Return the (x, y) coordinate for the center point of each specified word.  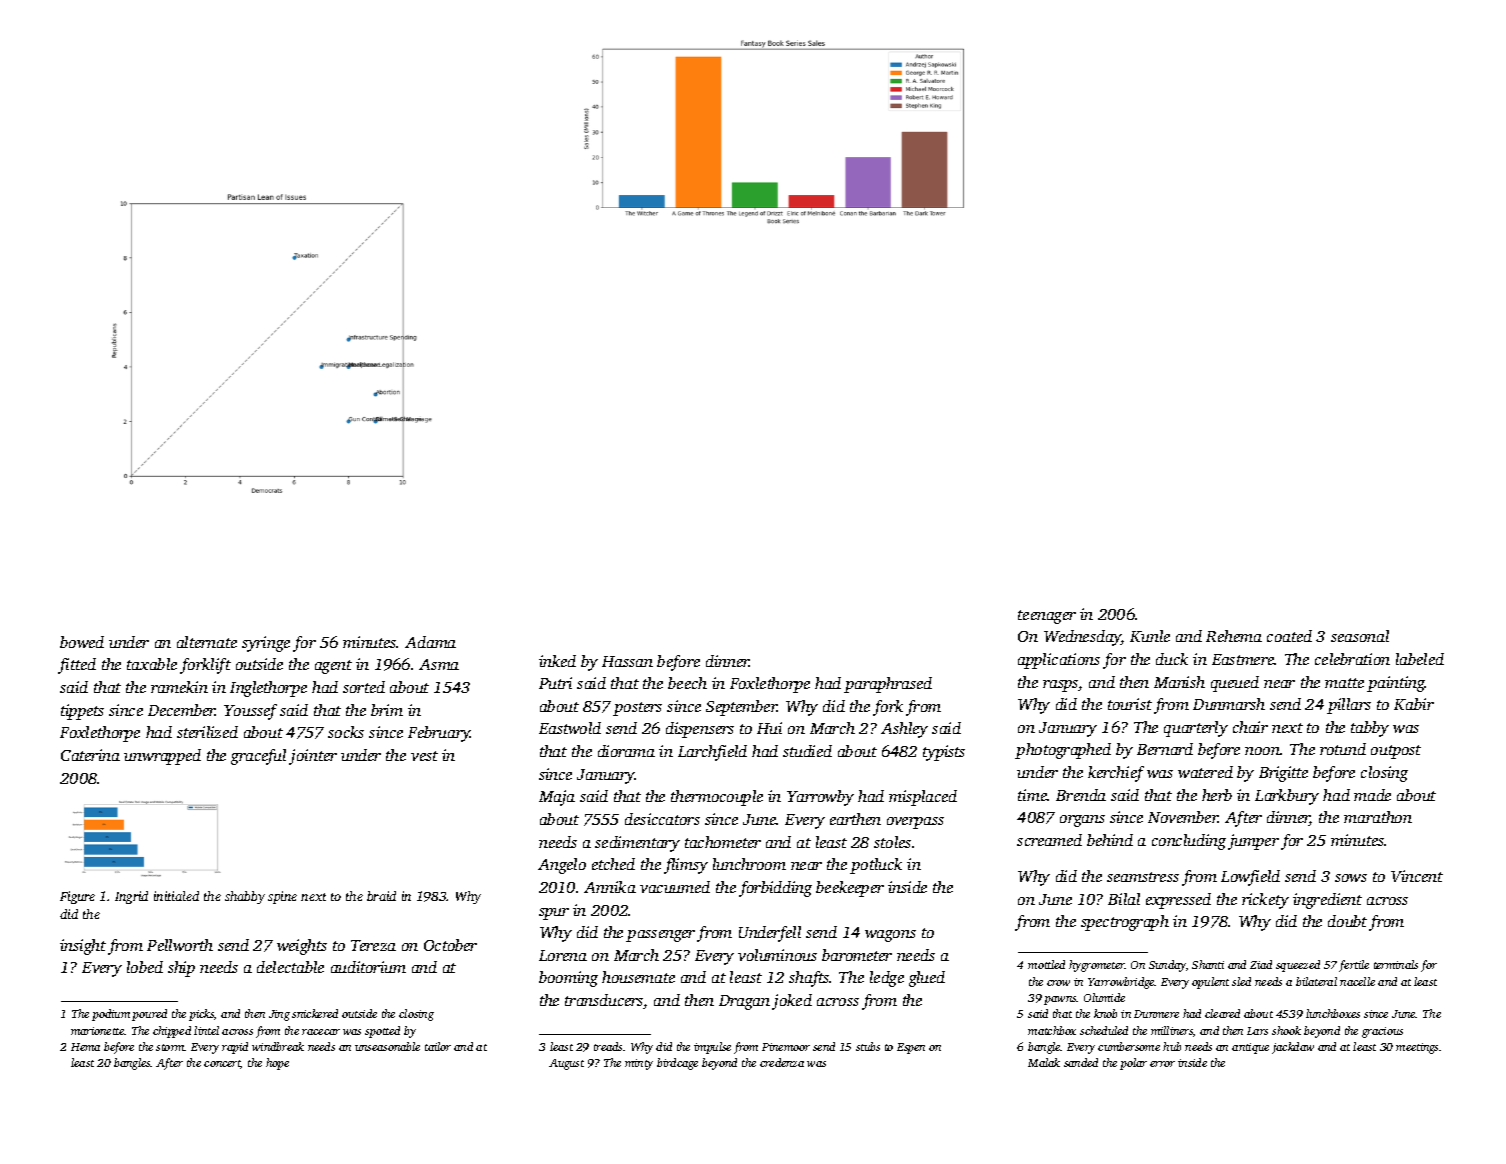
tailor (438, 1046)
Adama (430, 642)
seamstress (1143, 877)
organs (1082, 821)
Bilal (1124, 899)
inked (557, 661)
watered (1205, 772)
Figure (77, 897)
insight (83, 947)
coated (1289, 636)
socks (346, 732)
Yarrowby (820, 798)
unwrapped (162, 757)
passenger (660, 936)
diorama (626, 751)
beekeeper (850, 889)
